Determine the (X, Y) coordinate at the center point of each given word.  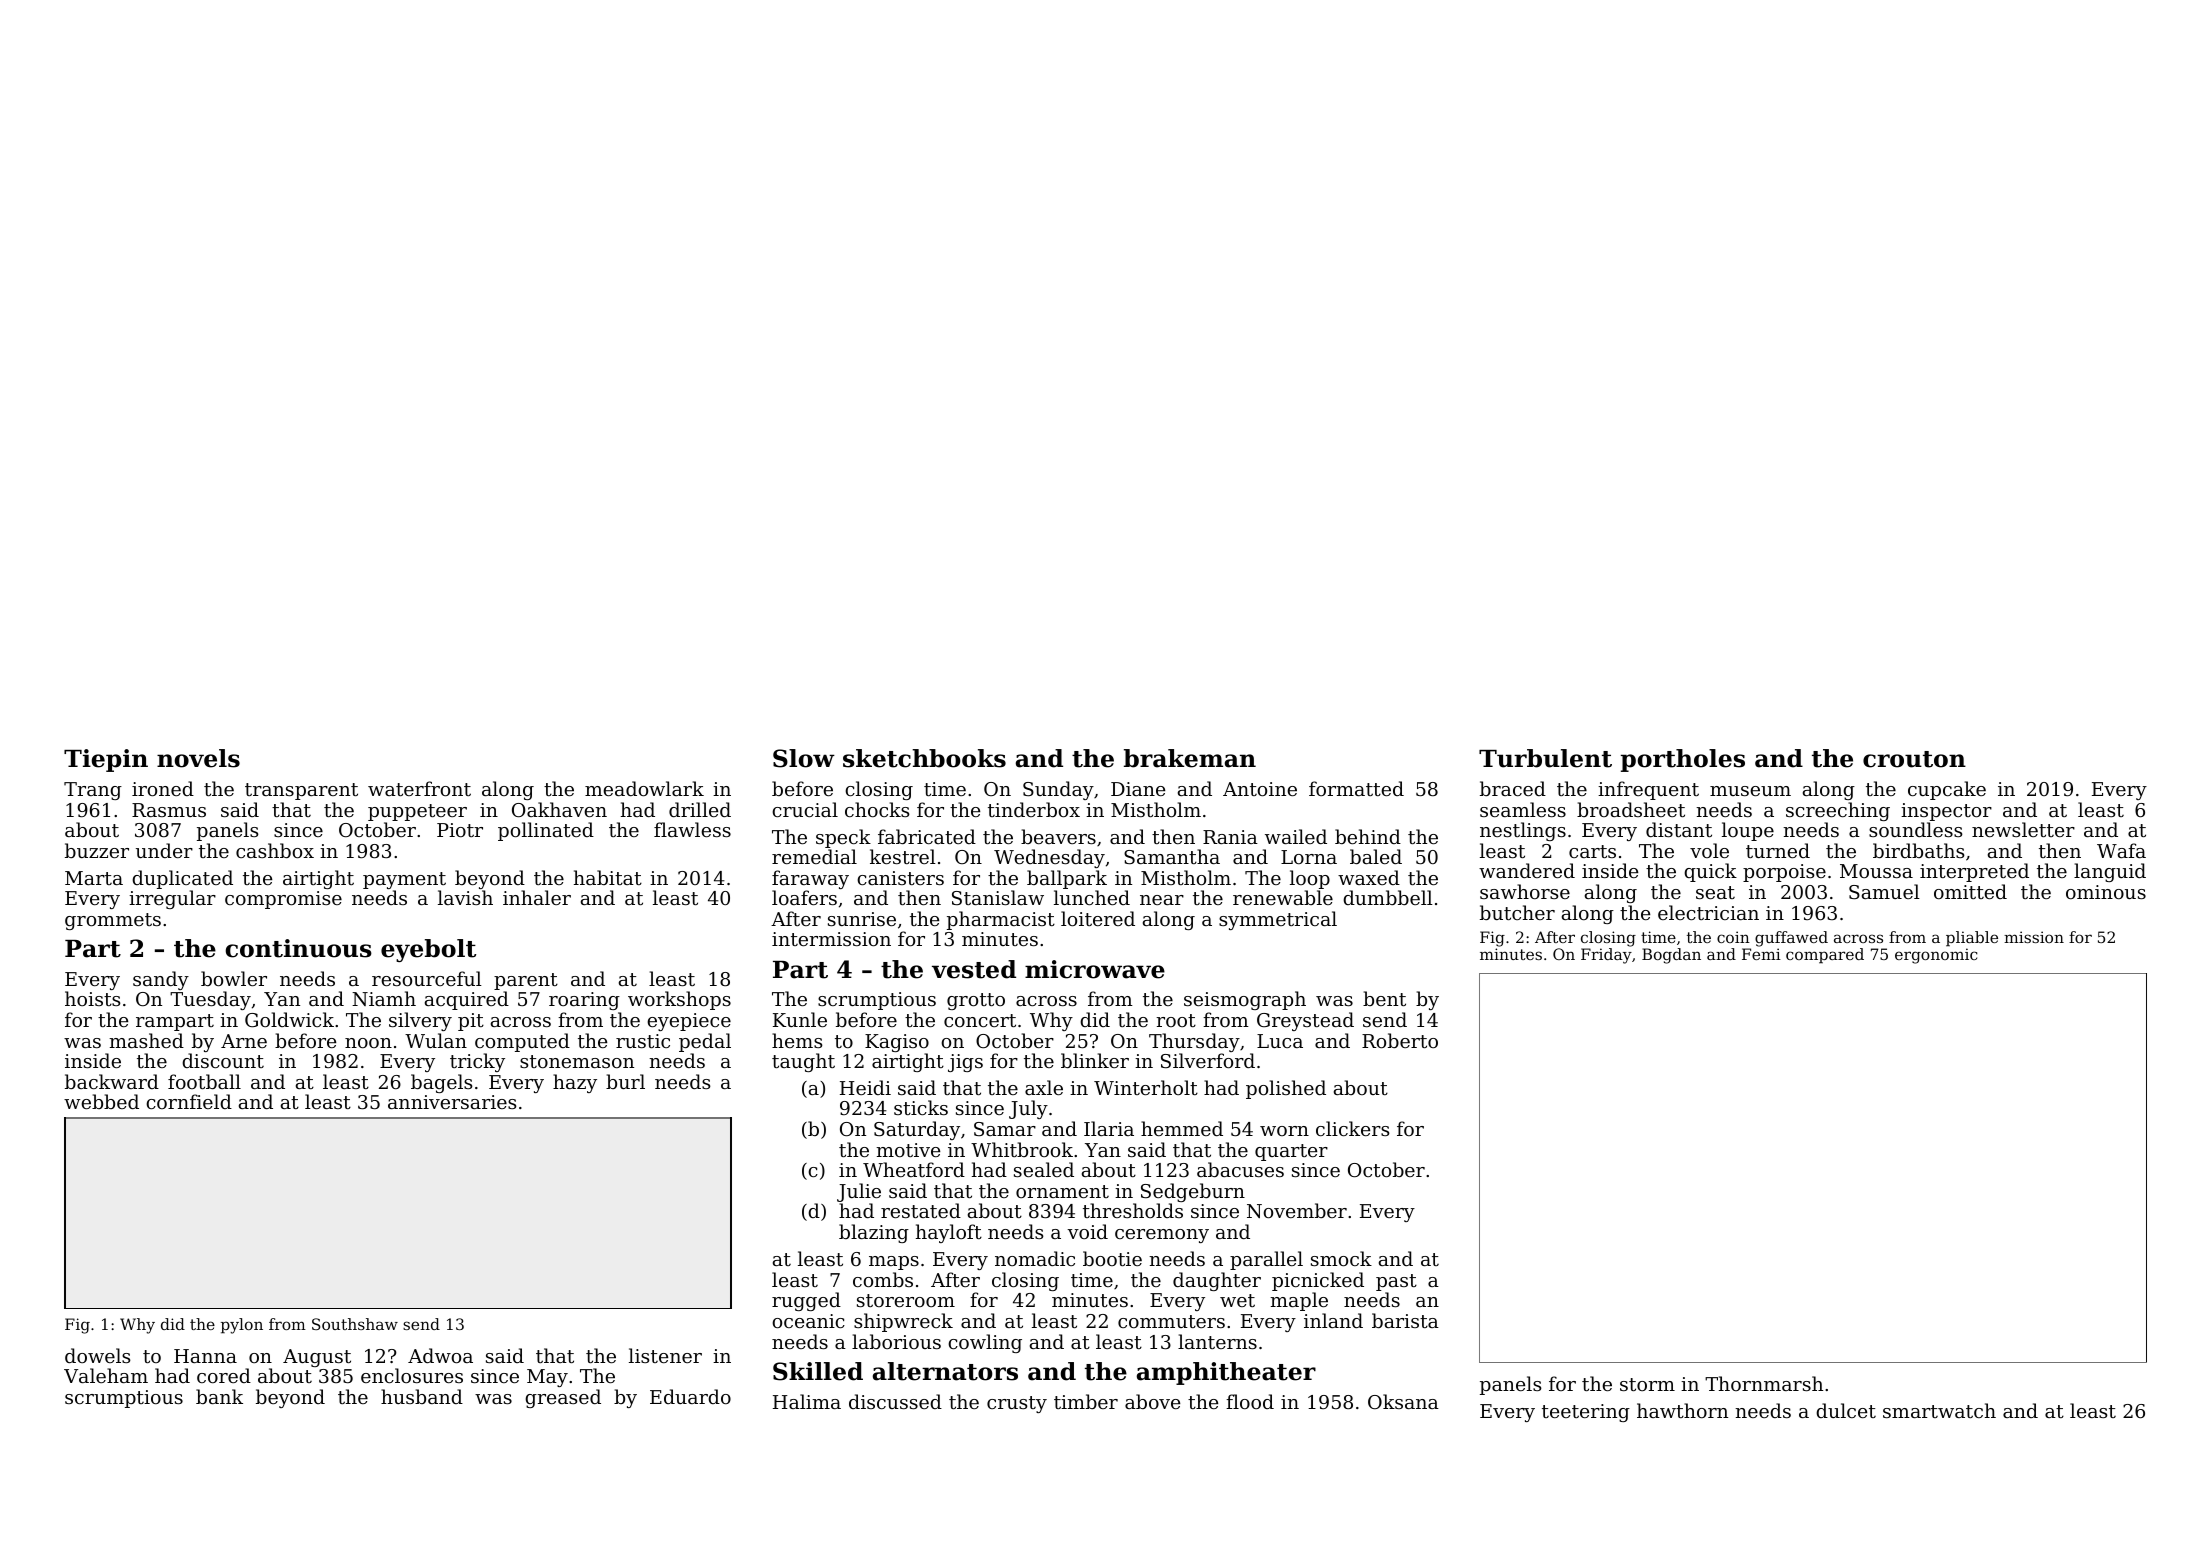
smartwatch (1939, 1410)
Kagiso (897, 1043)
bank (219, 1396)
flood (1250, 1401)
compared (1825, 956)
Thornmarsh (1764, 1383)
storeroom (906, 1300)
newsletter (2023, 829)
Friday (1606, 956)
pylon (242, 1326)
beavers (1058, 836)
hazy (575, 1083)
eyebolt (428, 950)
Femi (1761, 954)
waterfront (419, 788)
